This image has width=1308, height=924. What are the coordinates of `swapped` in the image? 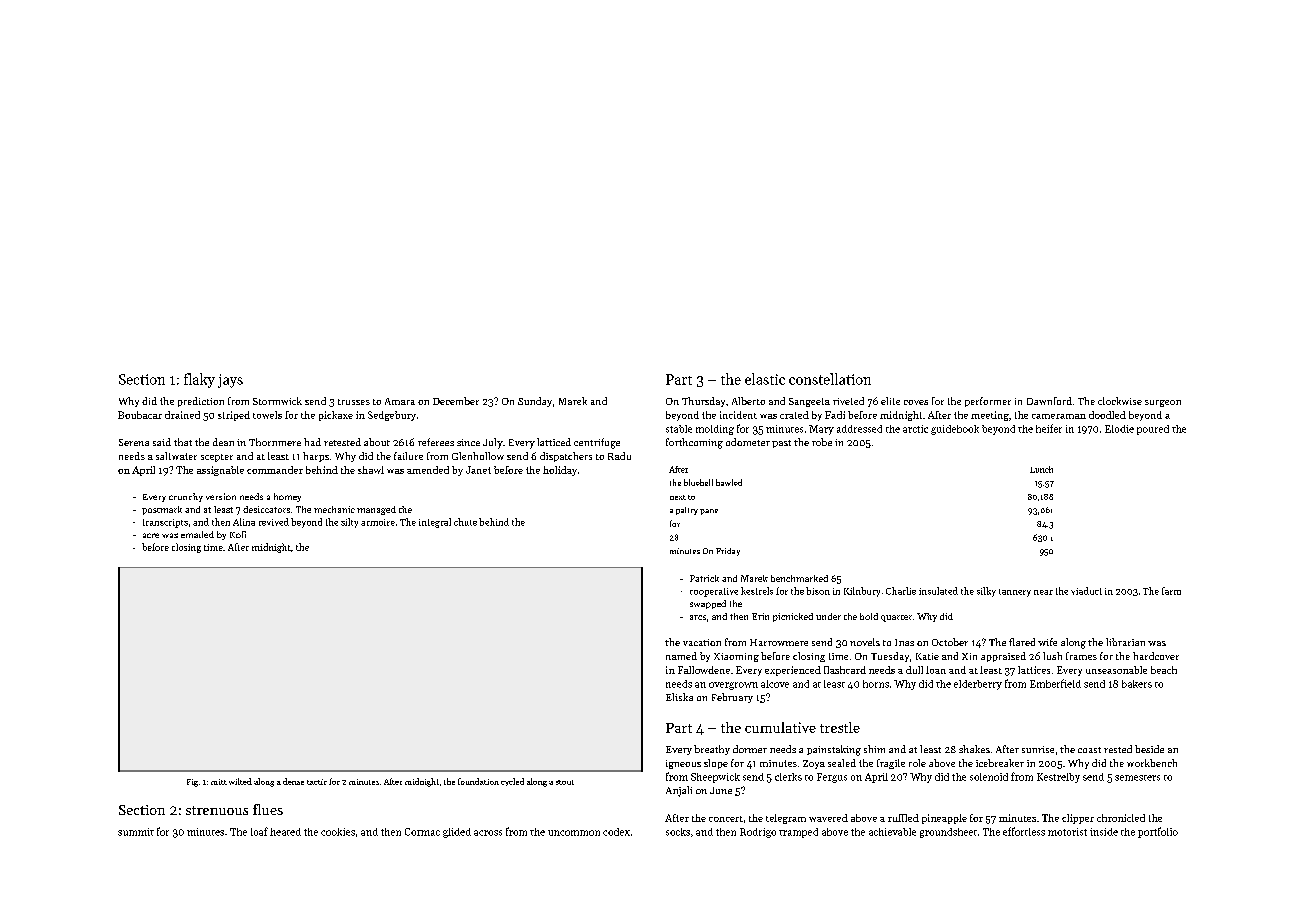 It's located at (708, 604).
